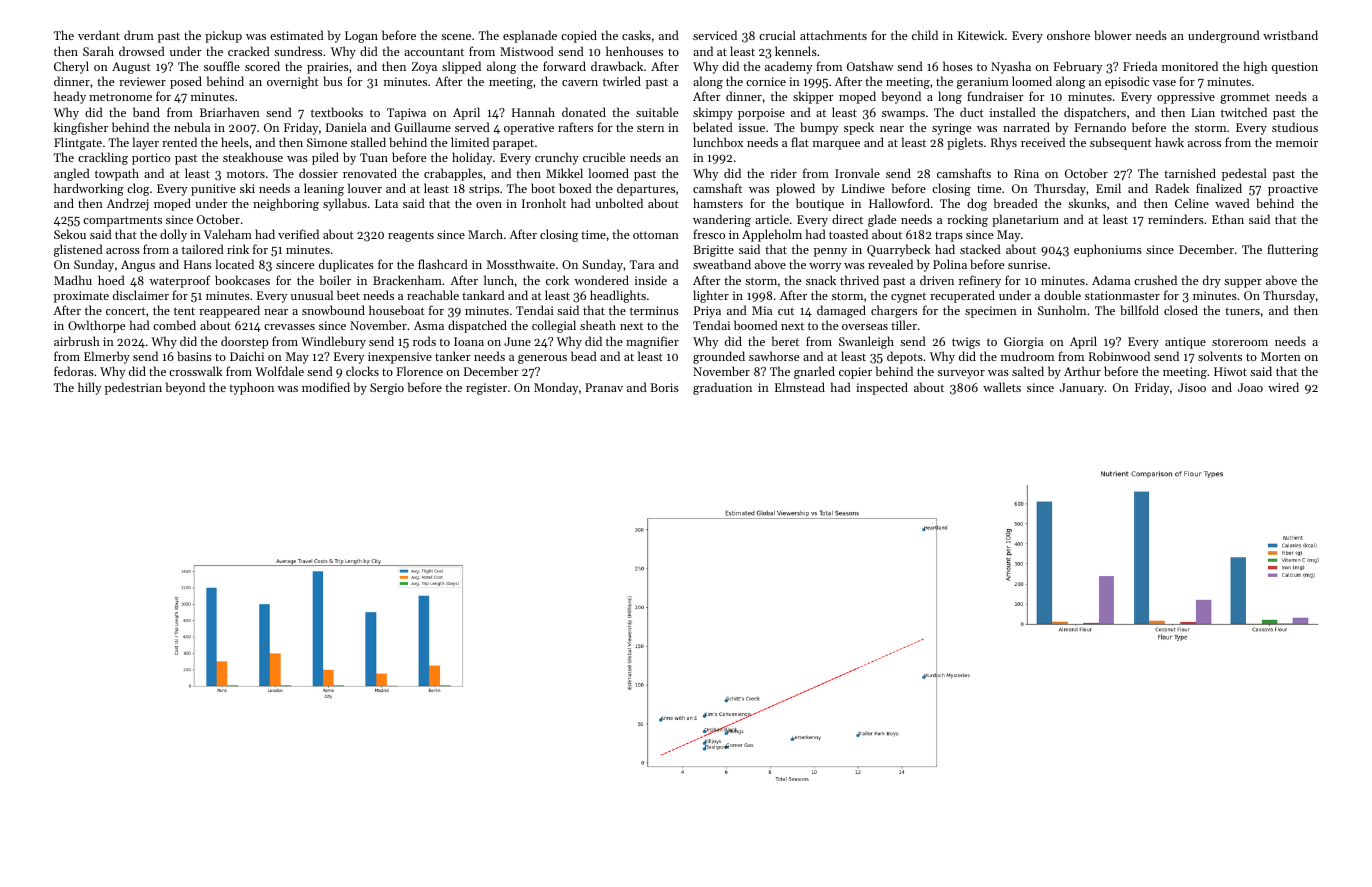  Describe the element at coordinates (244, 342) in the screenshot. I see `doorstep` at that location.
